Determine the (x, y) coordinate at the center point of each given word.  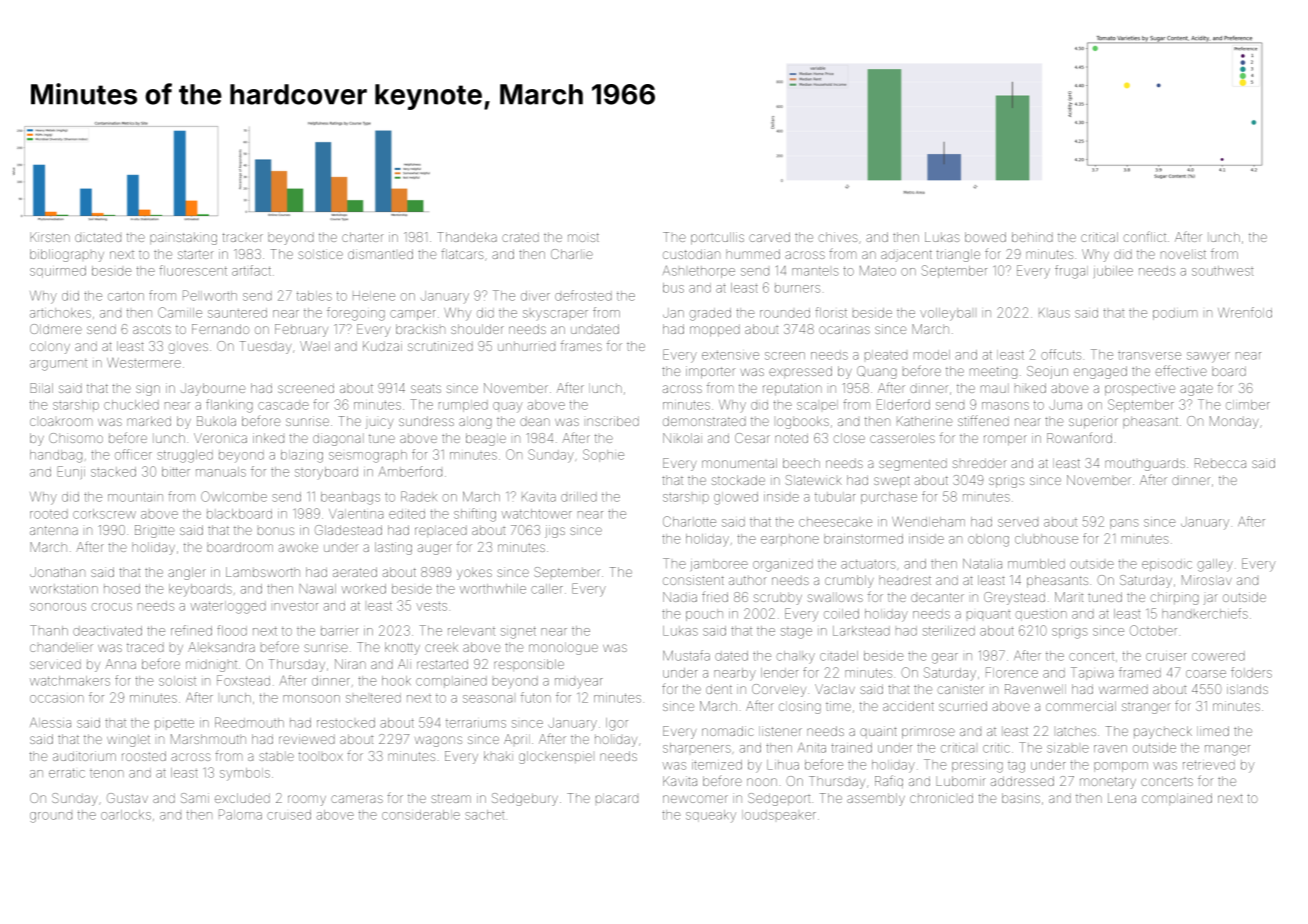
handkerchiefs (1205, 613)
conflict (1145, 236)
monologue (563, 648)
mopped (715, 330)
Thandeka (467, 237)
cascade (283, 406)
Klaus (1054, 313)
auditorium (84, 756)
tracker (242, 237)
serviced (55, 664)
